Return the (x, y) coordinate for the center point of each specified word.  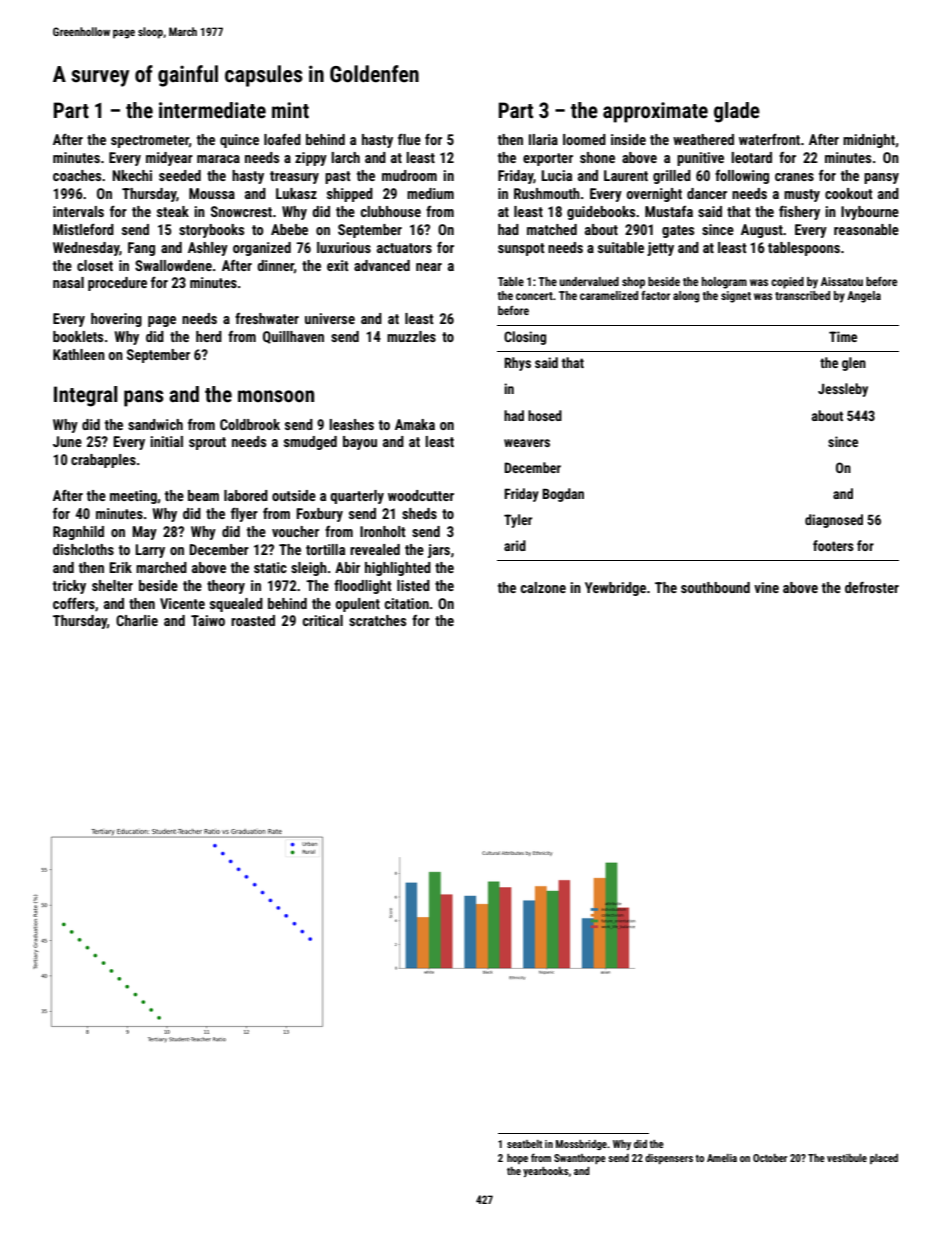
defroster (872, 587)
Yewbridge (615, 589)
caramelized (609, 295)
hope (517, 1159)
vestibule (847, 1158)
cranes (794, 177)
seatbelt (524, 1144)
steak (173, 211)
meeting (133, 497)
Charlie (137, 620)
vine (766, 587)
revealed (375, 549)
